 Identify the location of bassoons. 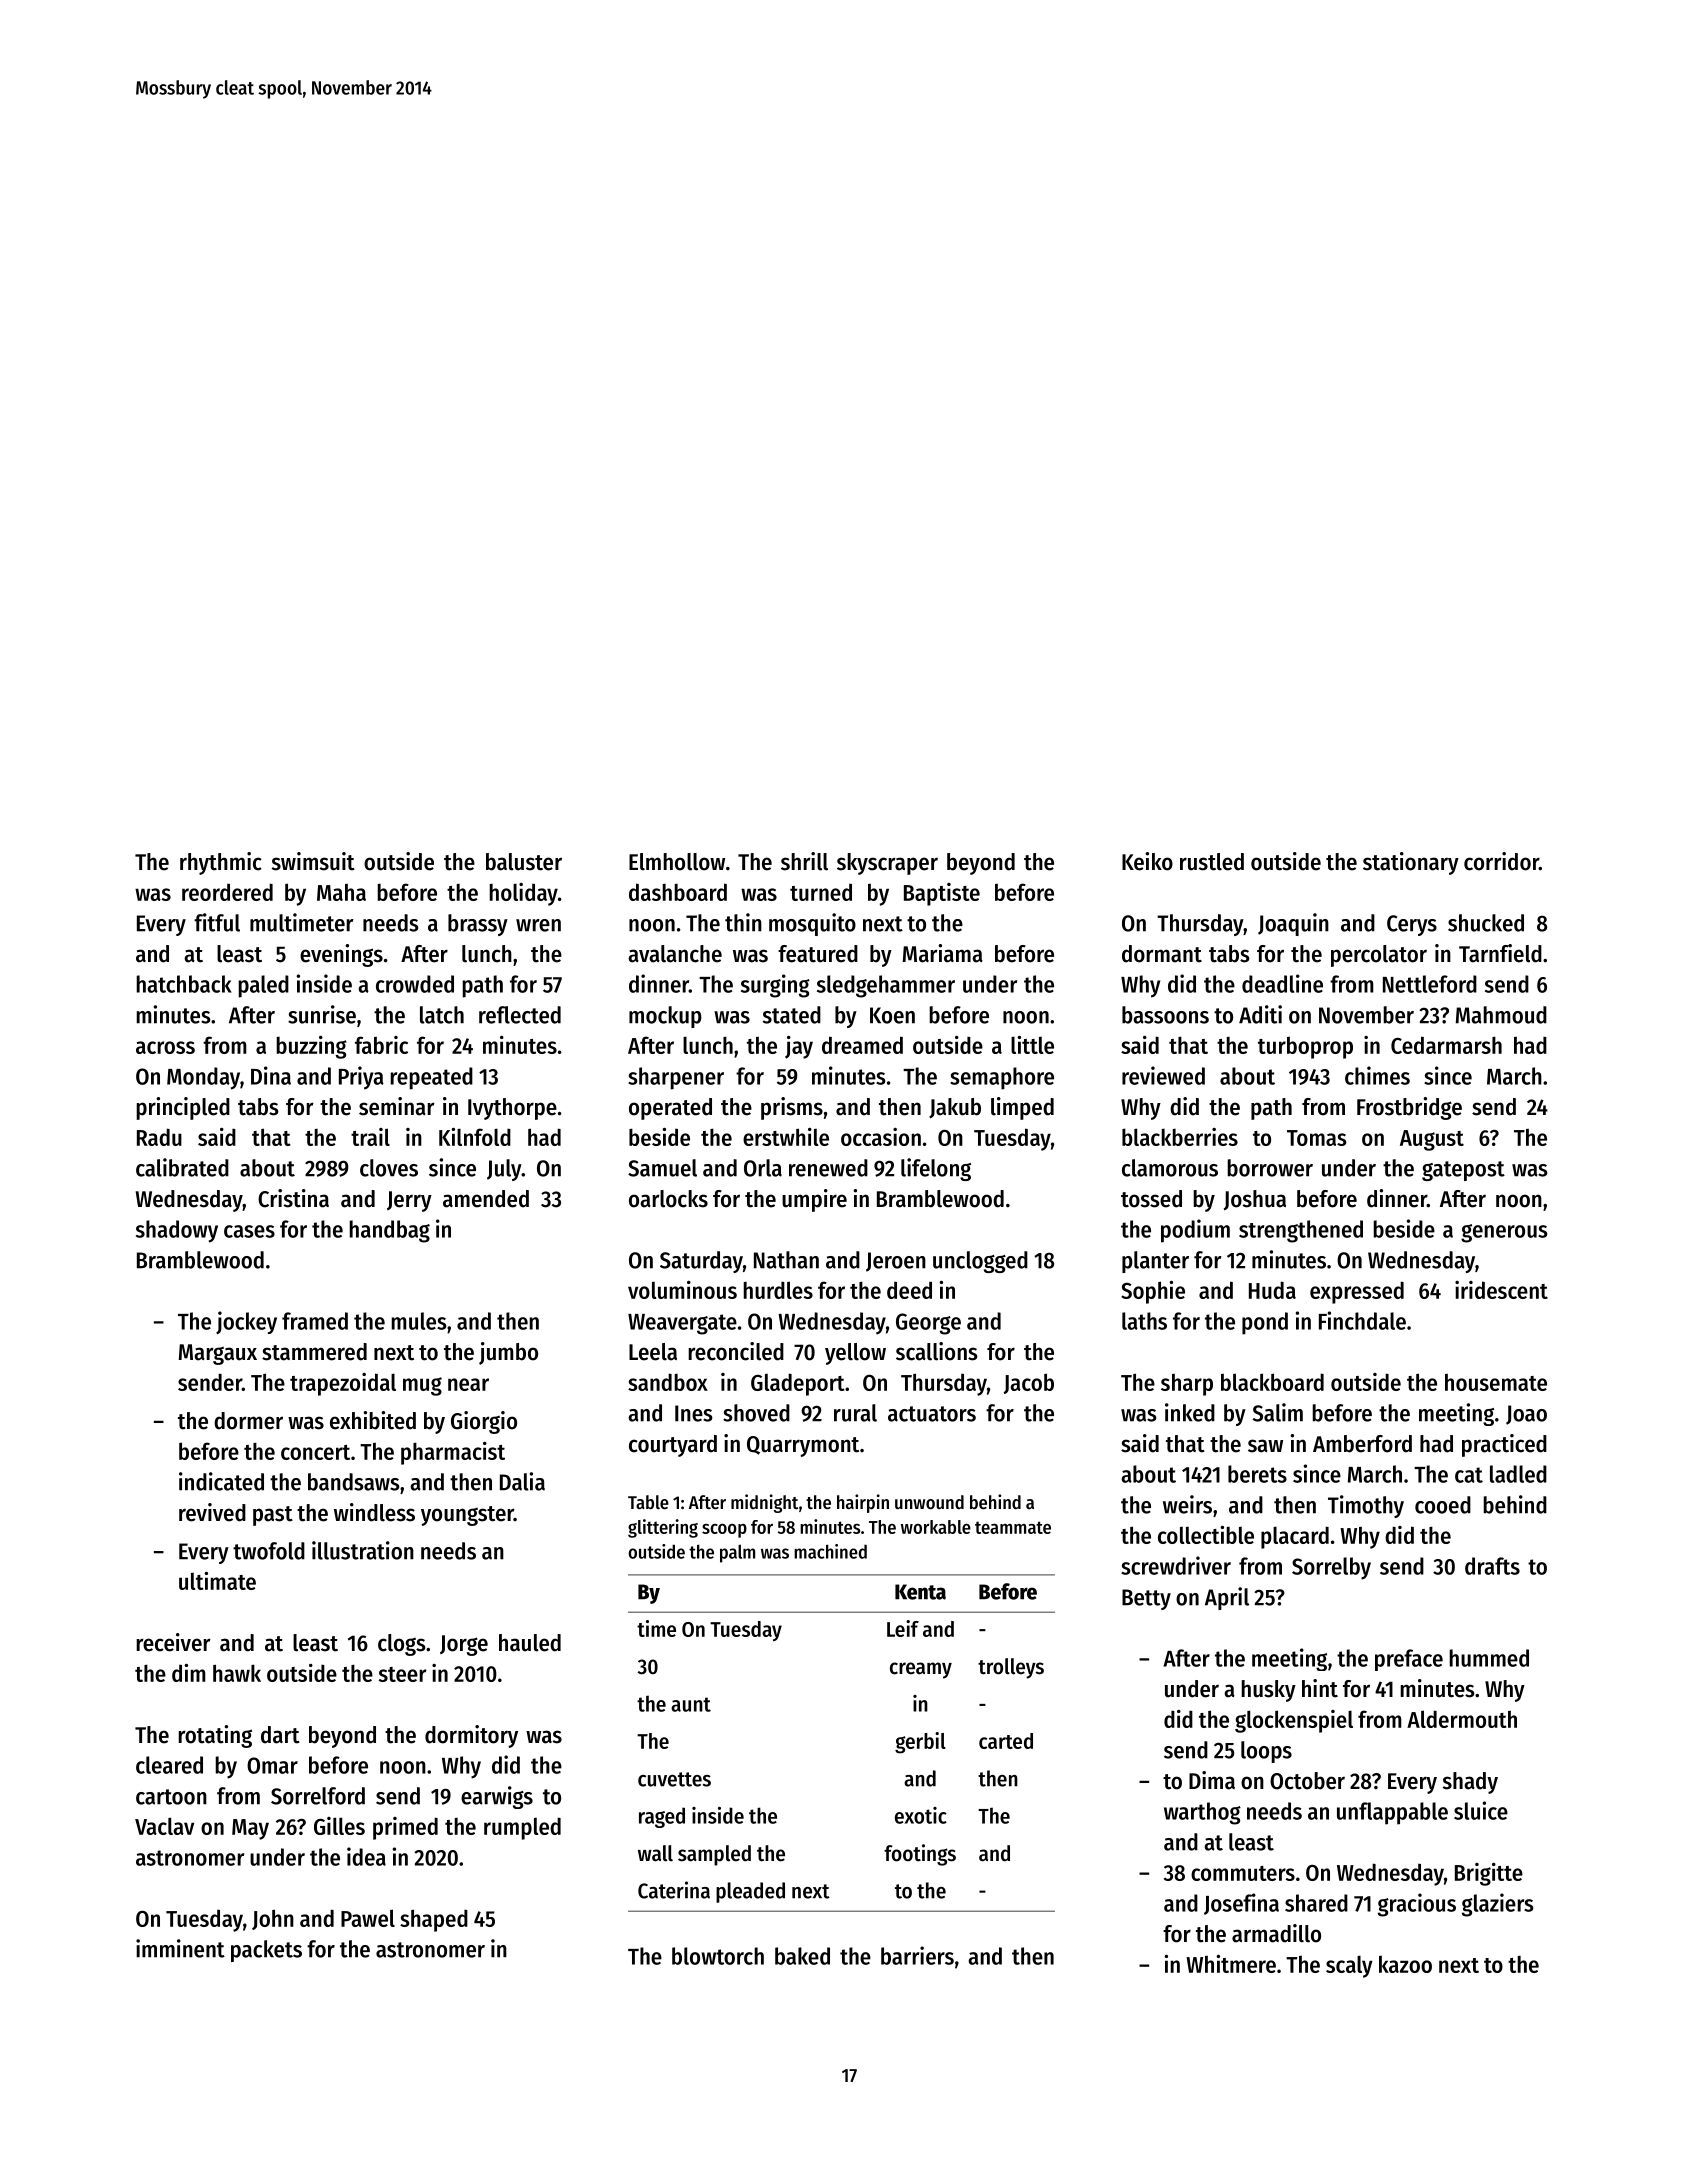
(1165, 1015).
